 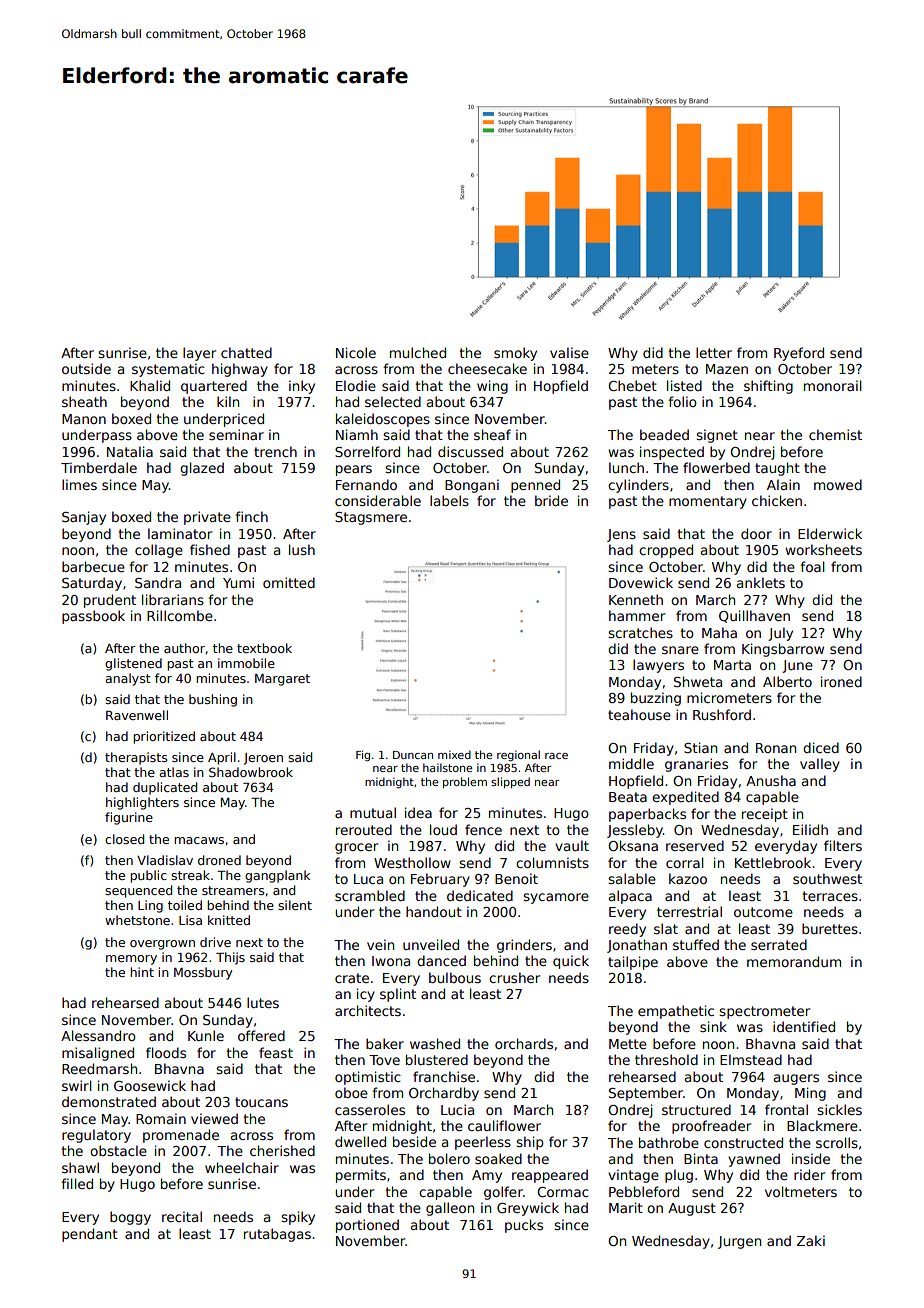 What do you see at coordinates (636, 599) in the image?
I see `Kenneth` at bounding box center [636, 599].
